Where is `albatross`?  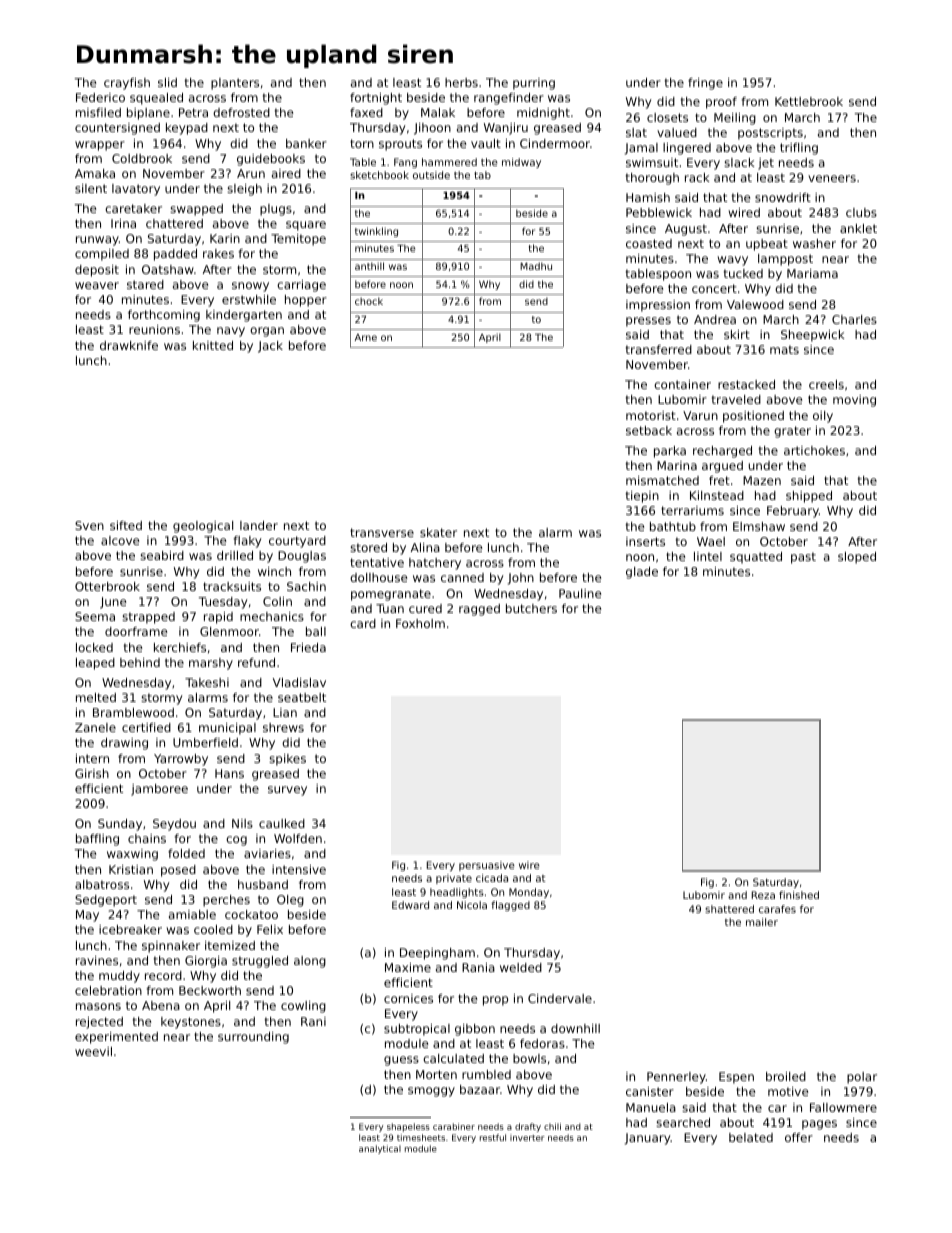
albatross is located at coordinates (102, 884).
